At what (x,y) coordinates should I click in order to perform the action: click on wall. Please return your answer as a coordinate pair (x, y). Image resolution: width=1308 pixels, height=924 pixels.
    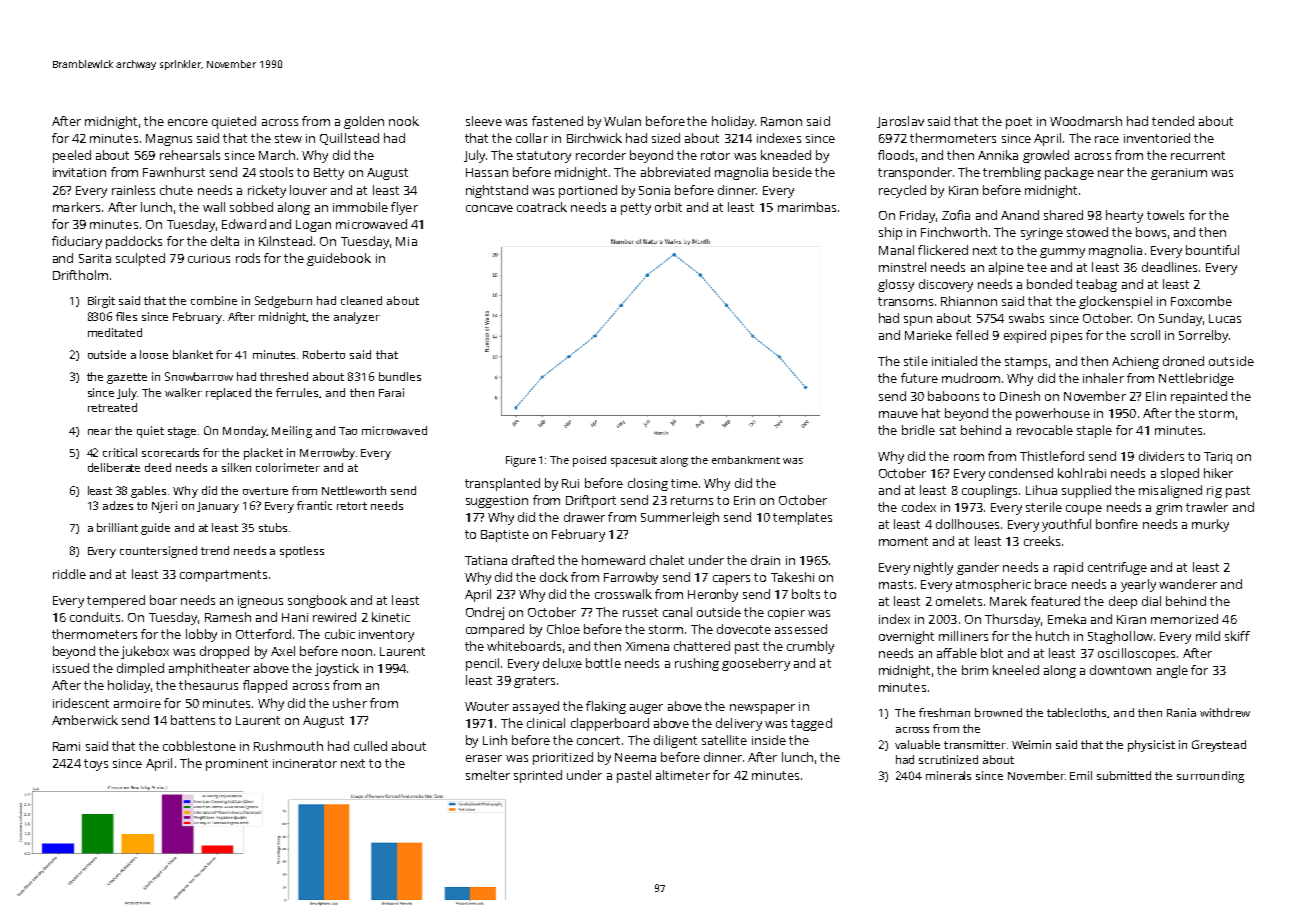
    Looking at the image, I should click on (214, 207).
